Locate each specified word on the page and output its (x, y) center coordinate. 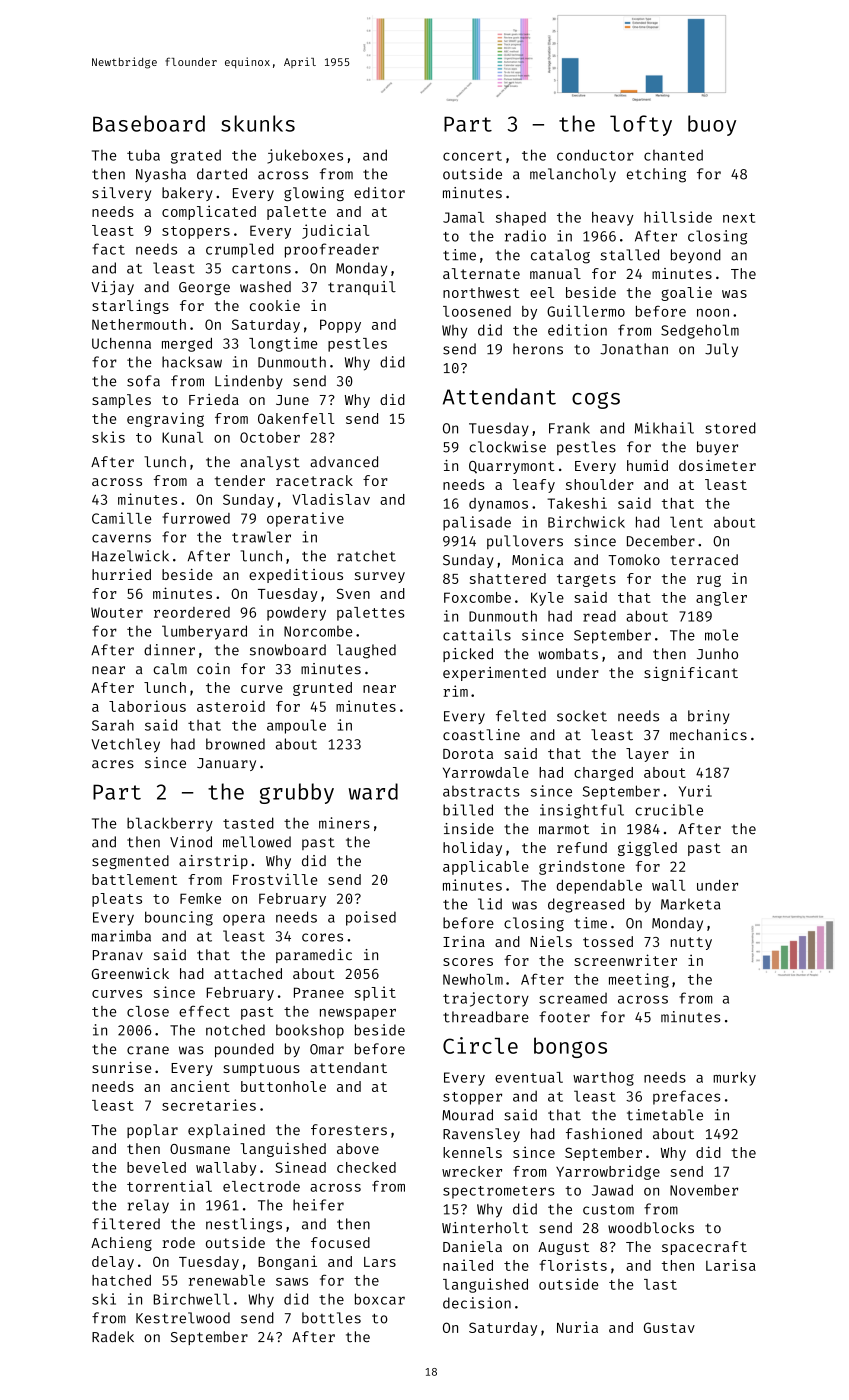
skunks (258, 123)
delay (113, 1263)
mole (721, 635)
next (739, 218)
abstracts (481, 791)
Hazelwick (130, 556)
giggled (647, 849)
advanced (344, 462)
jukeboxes (305, 156)
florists (573, 1265)
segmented (130, 862)
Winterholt (485, 1228)
